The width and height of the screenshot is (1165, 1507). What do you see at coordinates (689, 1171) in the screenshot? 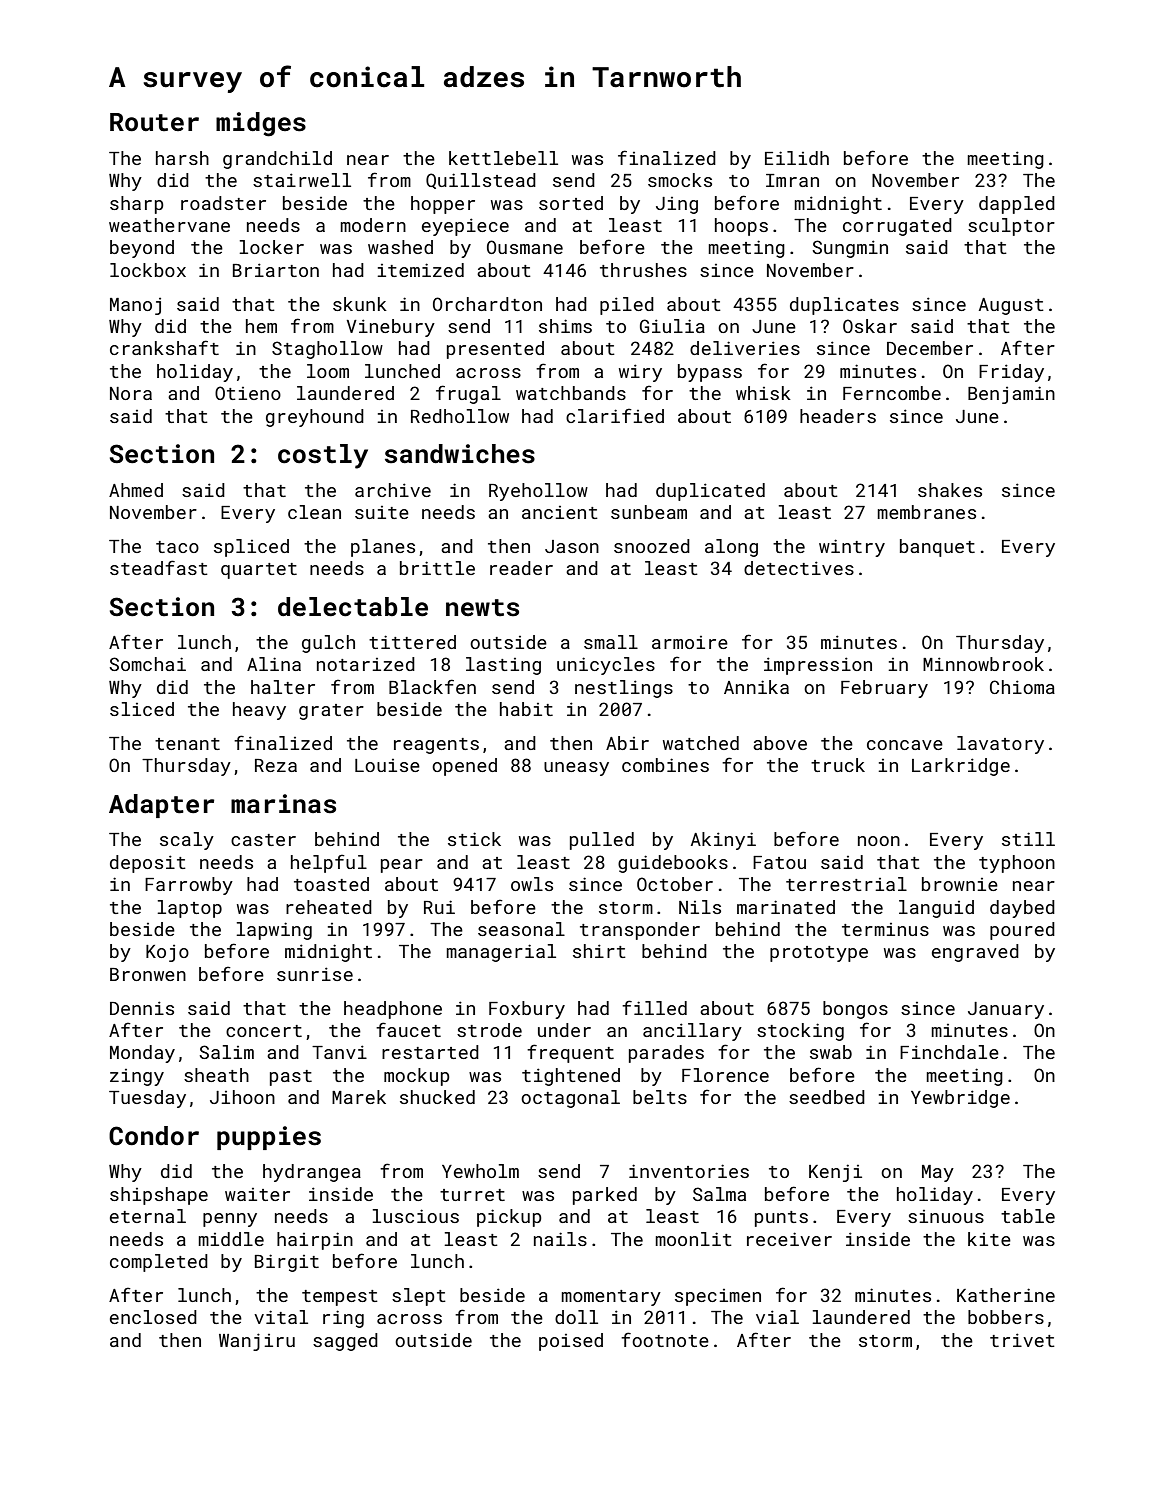
I see `inventories` at bounding box center [689, 1171].
